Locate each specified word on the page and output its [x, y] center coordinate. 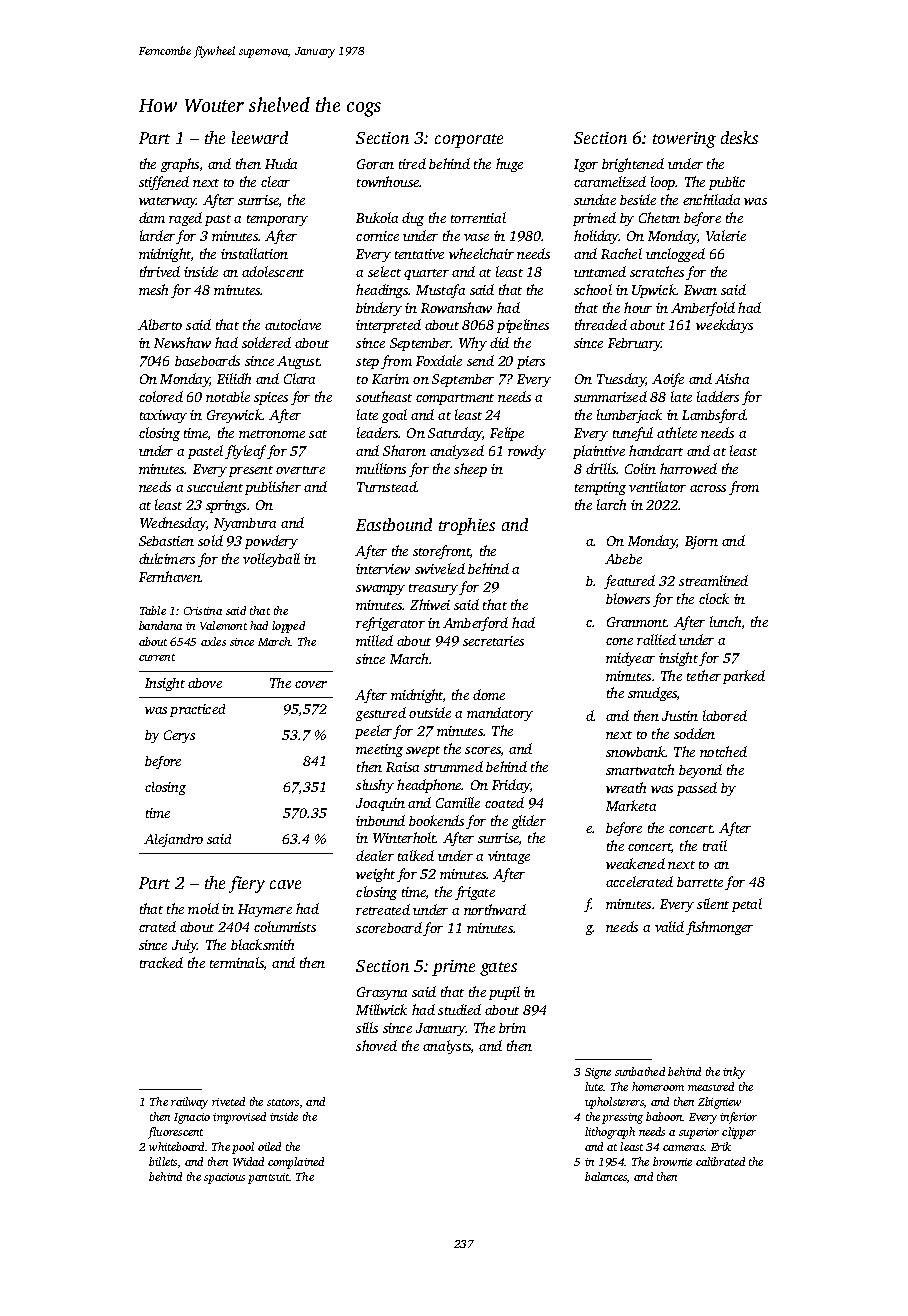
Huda [281, 163]
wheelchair [481, 253]
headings [382, 291]
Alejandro [173, 840]
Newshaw [182, 342]
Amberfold [703, 309]
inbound [380, 820]
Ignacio [192, 1118]
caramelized [610, 181]
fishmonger [719, 928]
